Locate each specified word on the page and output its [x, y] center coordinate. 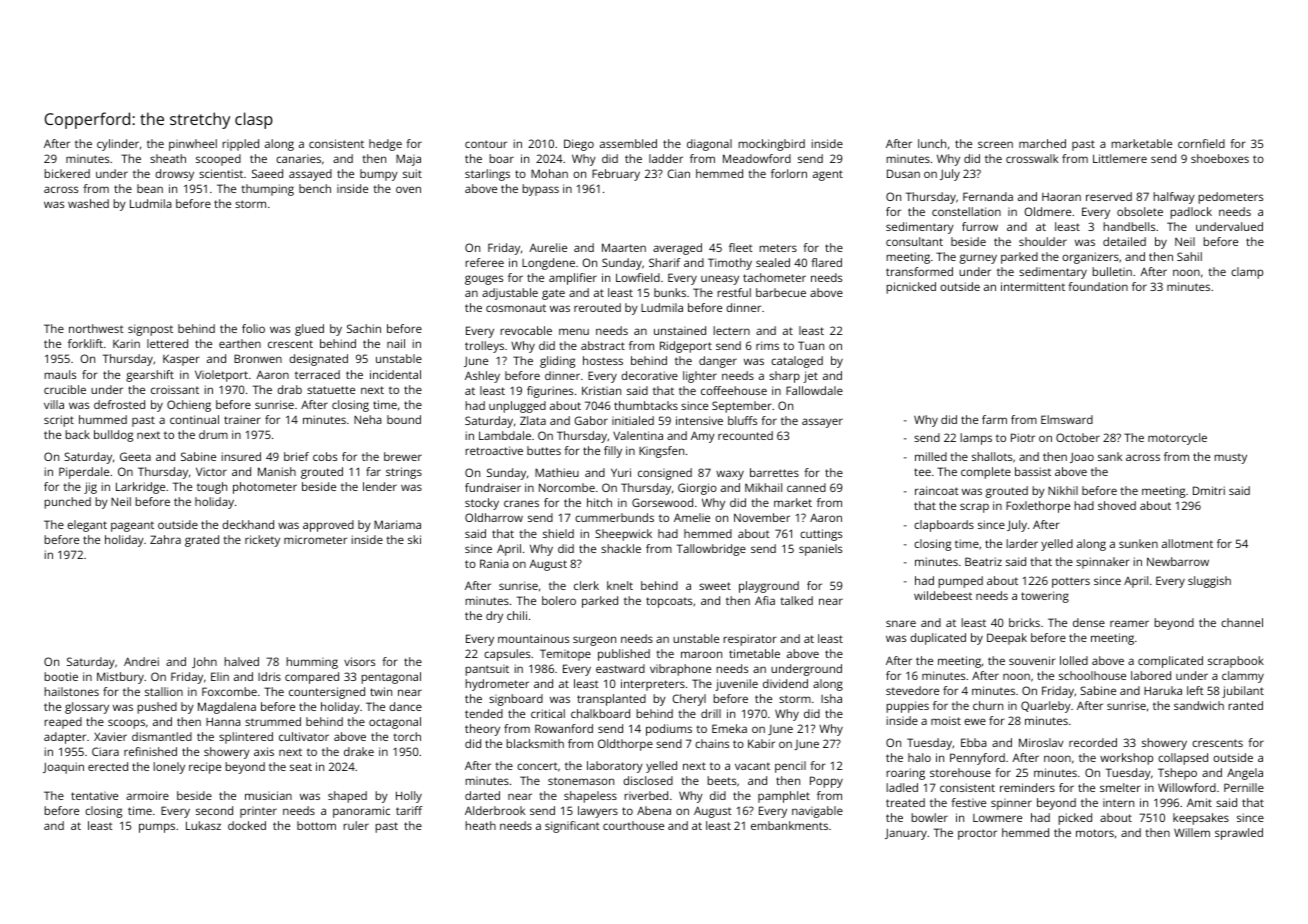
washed [88, 203]
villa [54, 404]
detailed [1124, 241]
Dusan [903, 173]
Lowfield [638, 277]
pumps [157, 828]
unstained [680, 330]
